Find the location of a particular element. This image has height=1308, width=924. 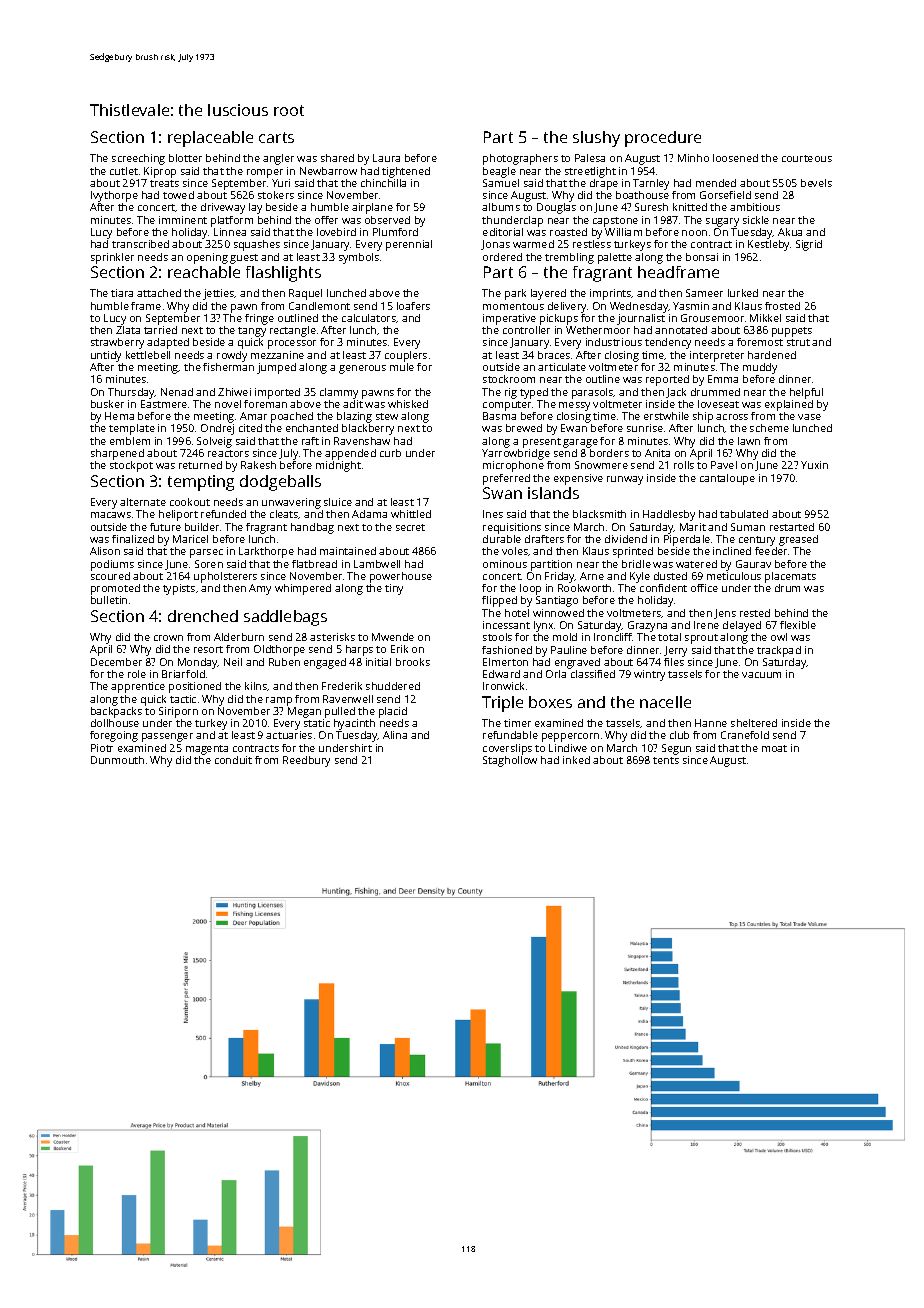

mule is located at coordinates (402, 367).
